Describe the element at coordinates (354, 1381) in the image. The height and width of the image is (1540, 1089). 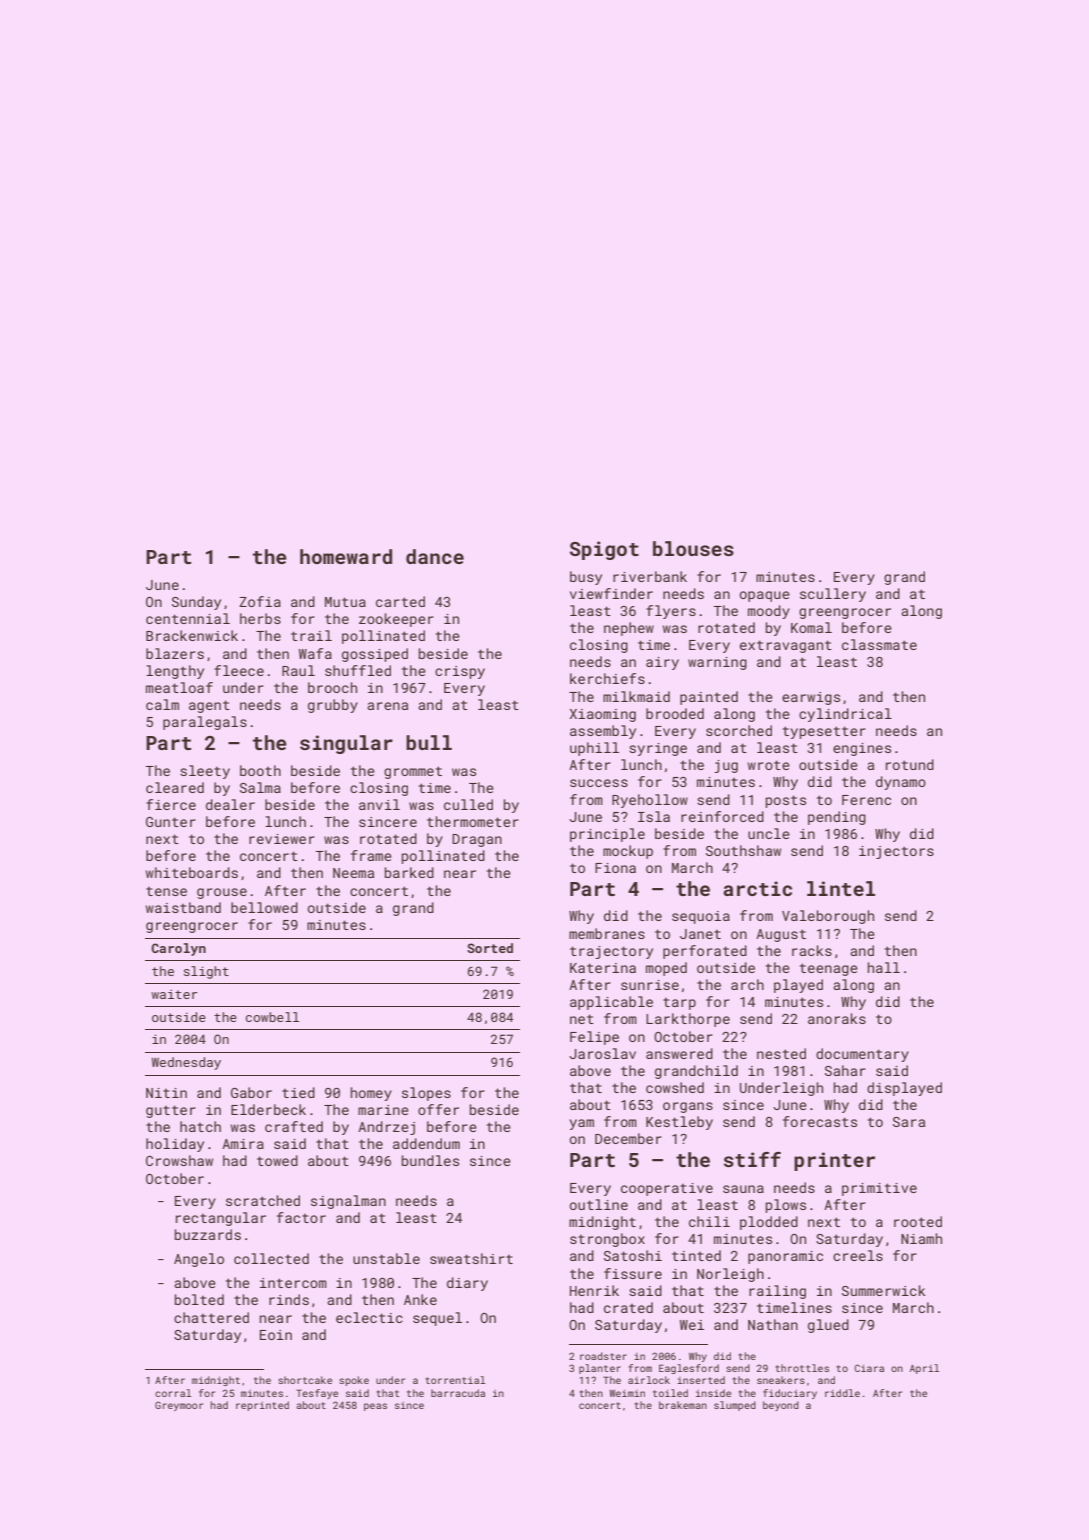
I see `spoke` at that location.
